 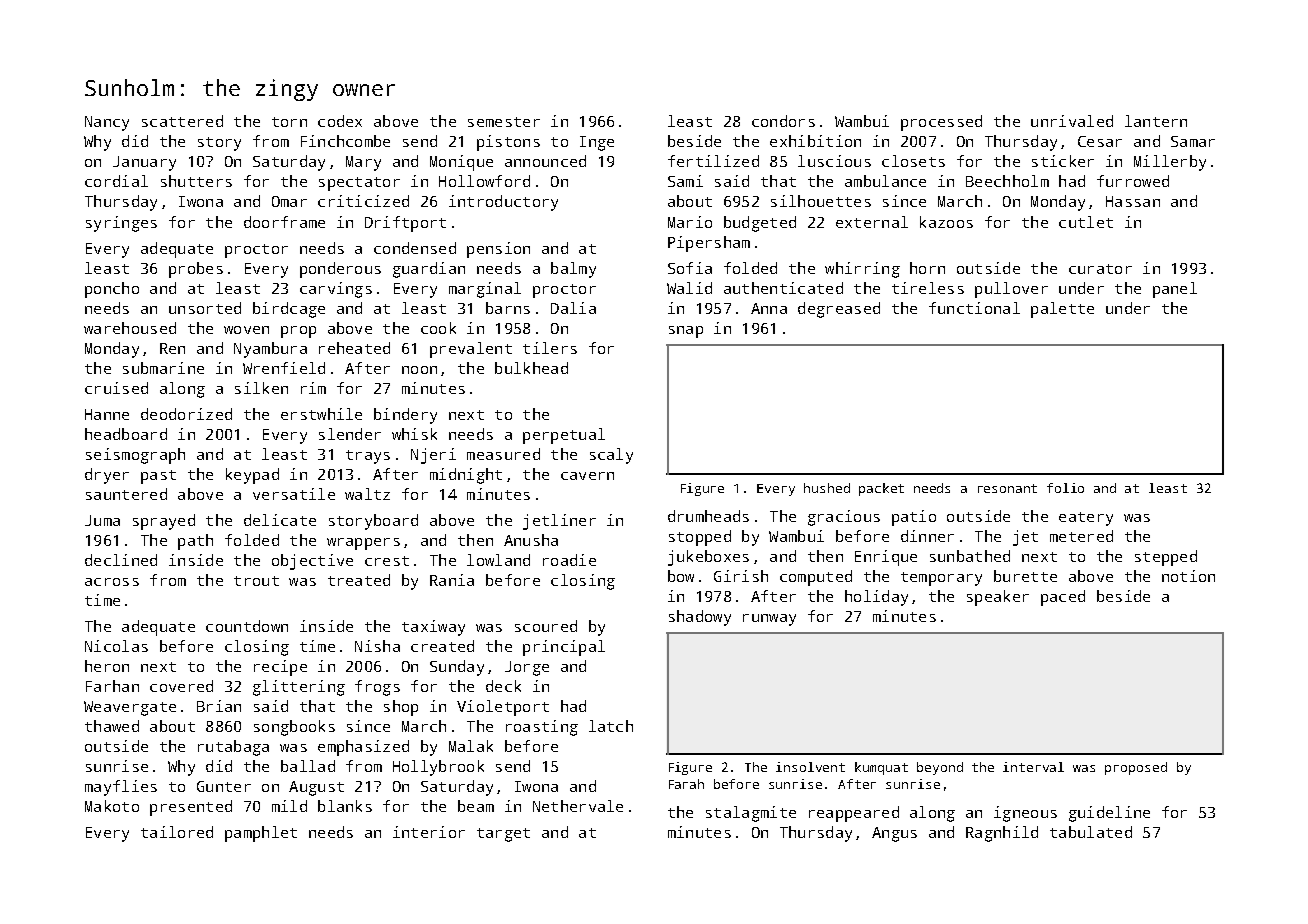 What do you see at coordinates (708, 516) in the screenshot?
I see `drumheads` at bounding box center [708, 516].
